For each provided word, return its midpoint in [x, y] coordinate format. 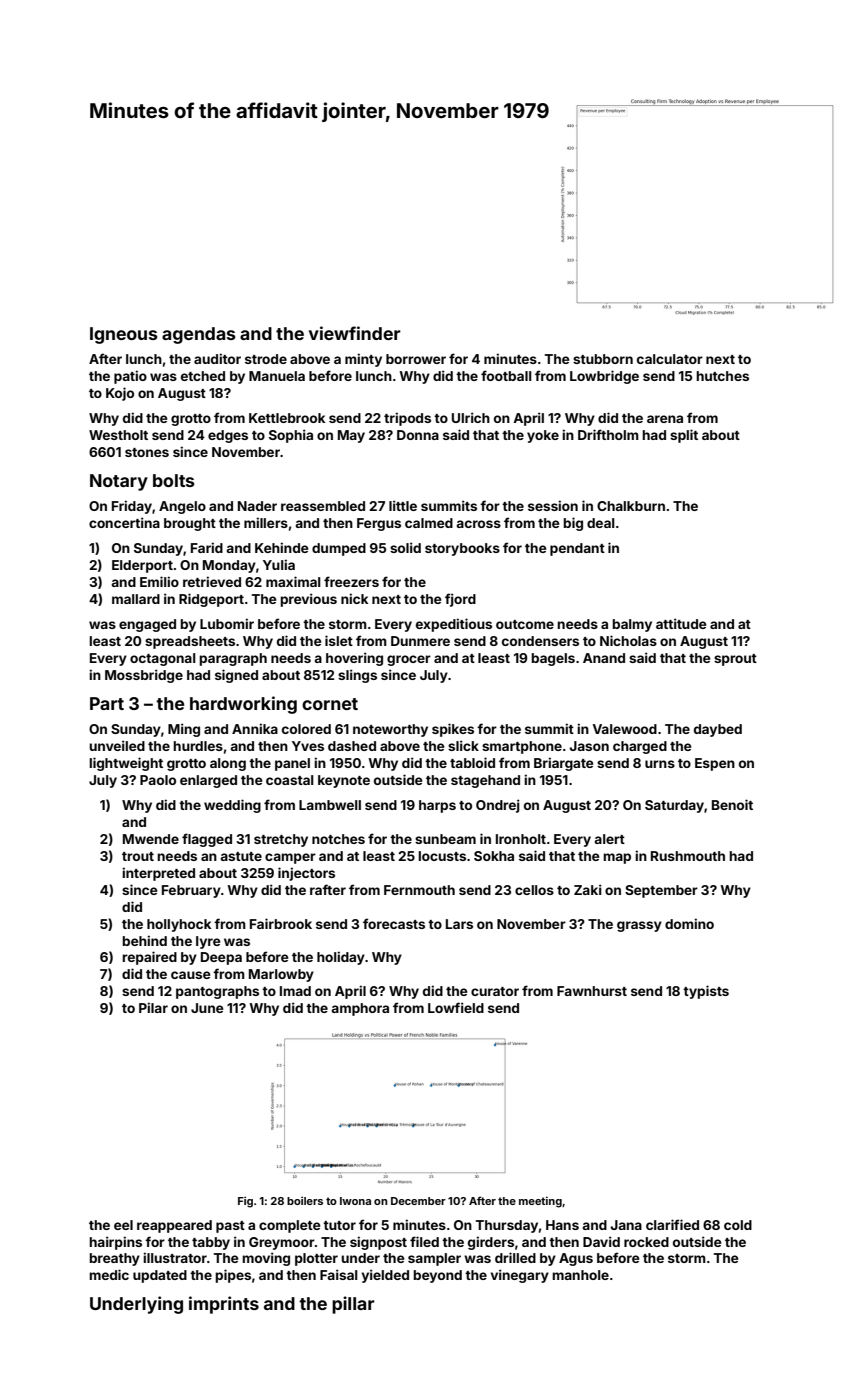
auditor [217, 358]
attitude [681, 623]
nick [354, 598]
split [684, 436]
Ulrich [471, 417]
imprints [224, 1305]
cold [738, 1225]
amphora [360, 1009]
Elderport [142, 566]
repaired [149, 958]
